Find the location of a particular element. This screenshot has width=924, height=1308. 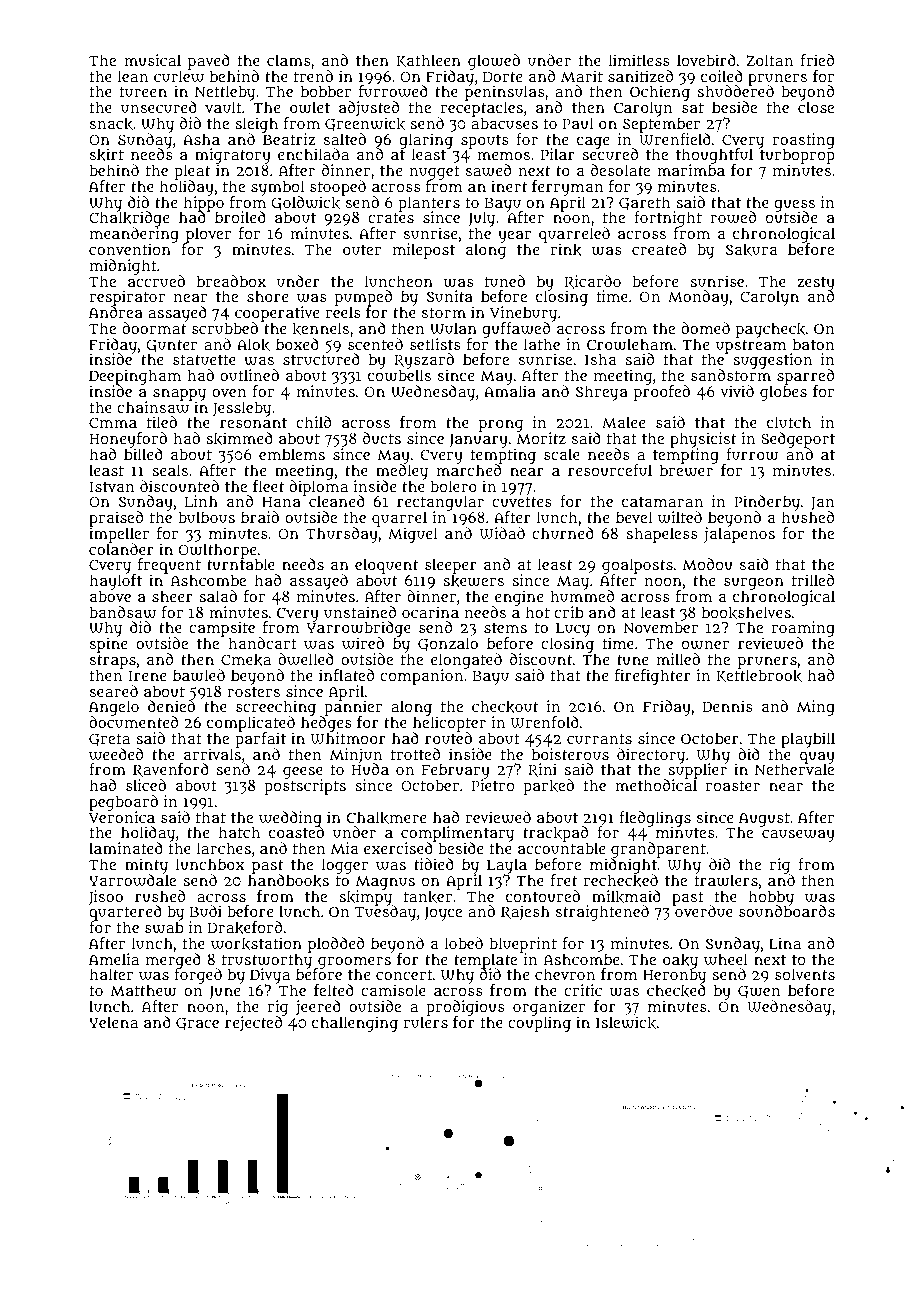

bolero is located at coordinates (453, 486).
